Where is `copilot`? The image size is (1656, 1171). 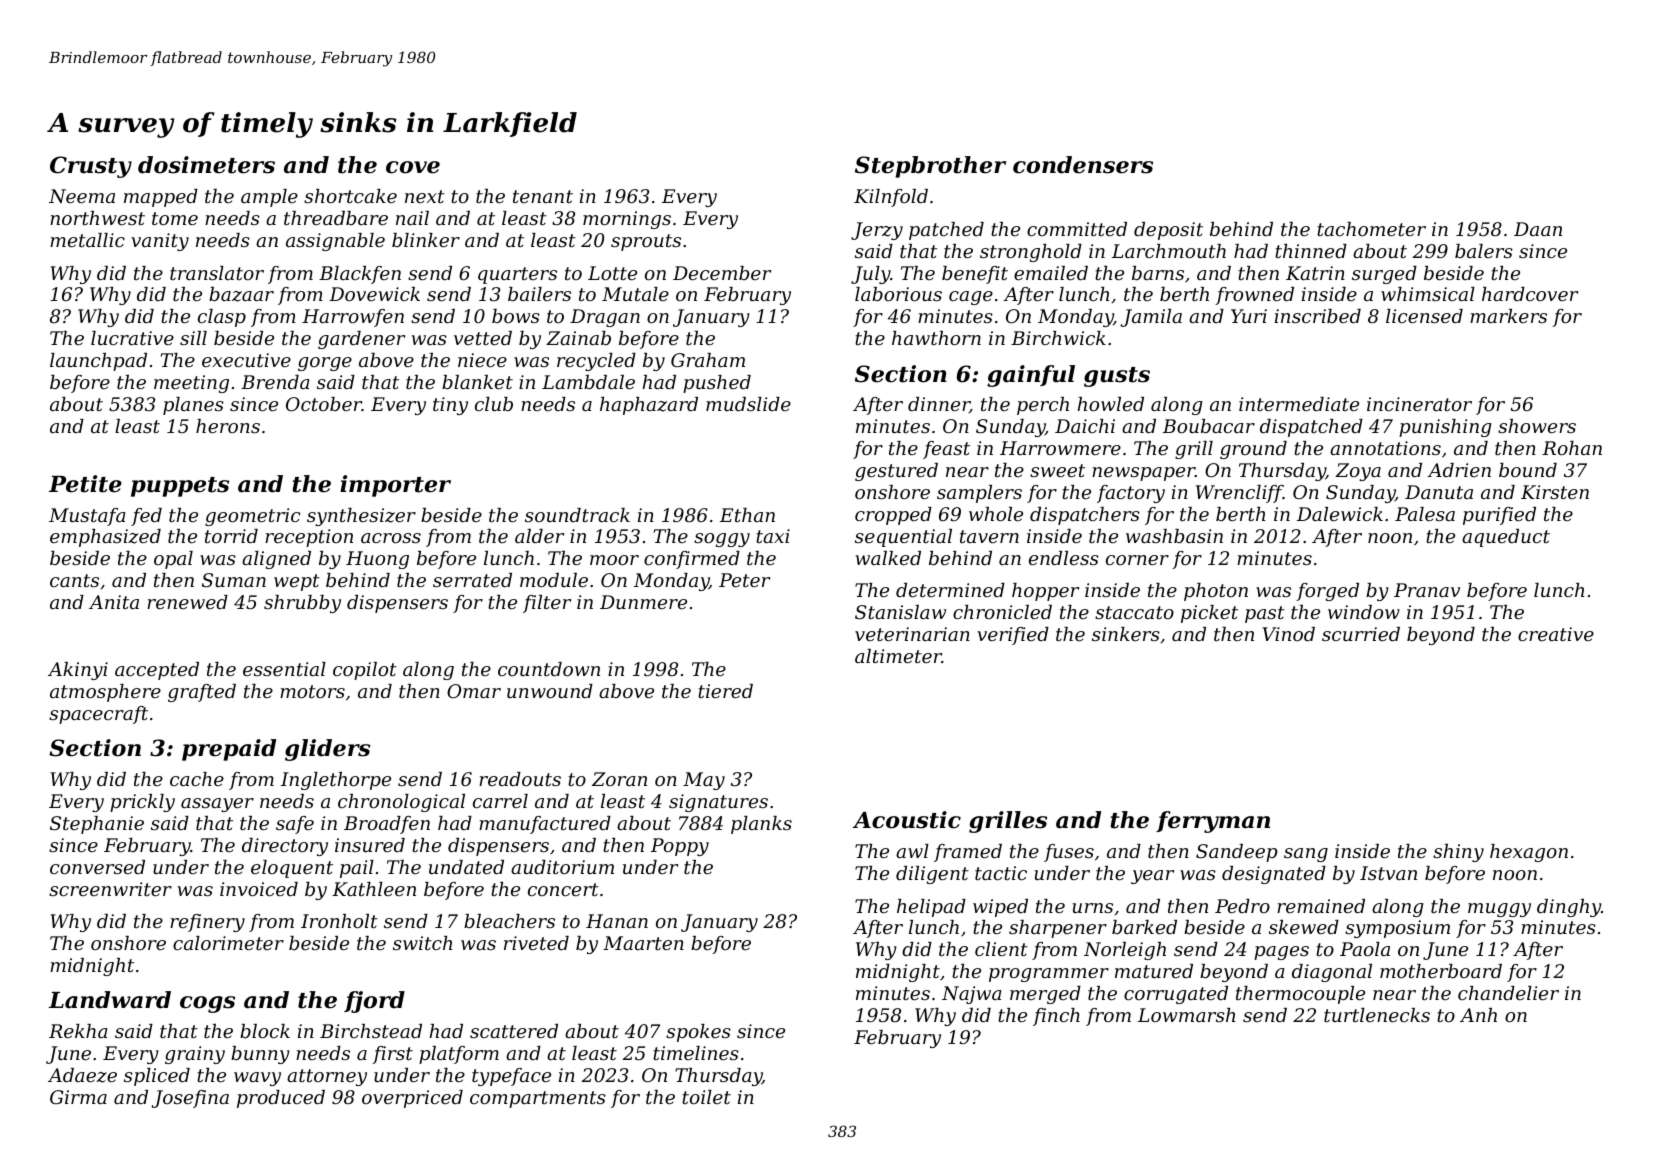 copilot is located at coordinates (365, 671).
